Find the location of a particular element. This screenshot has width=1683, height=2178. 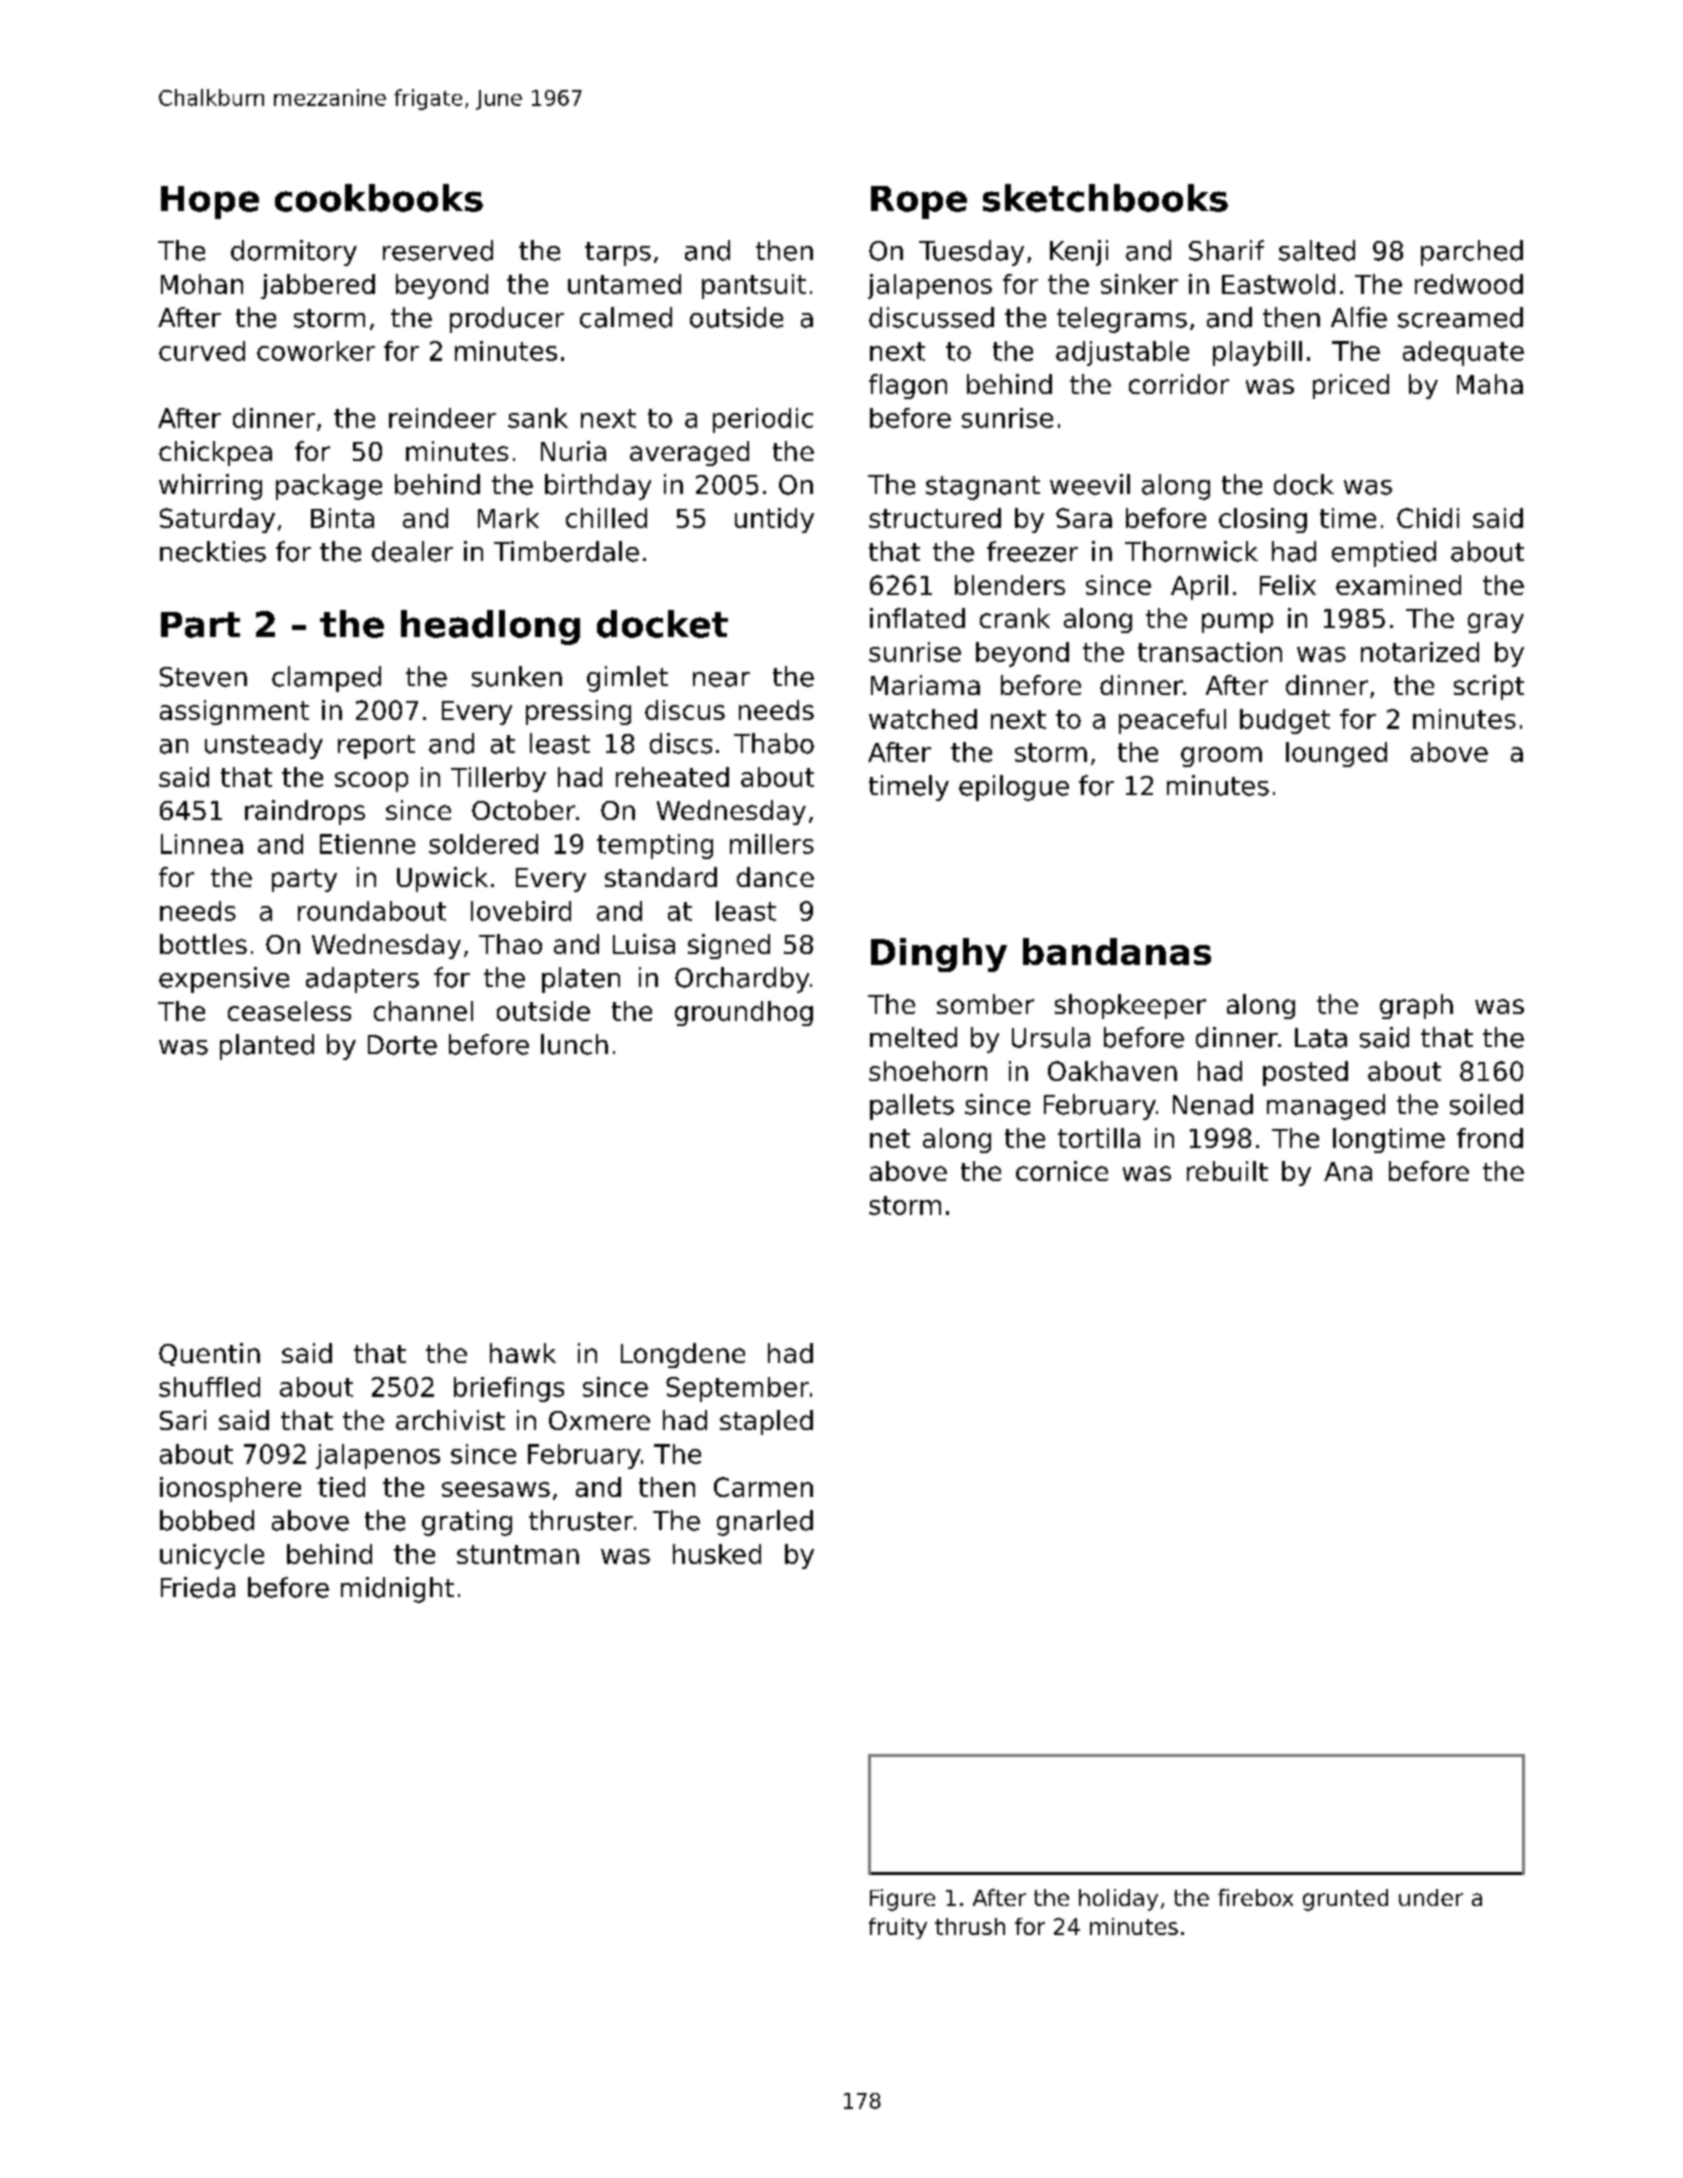

Rope is located at coordinates (919, 202).
